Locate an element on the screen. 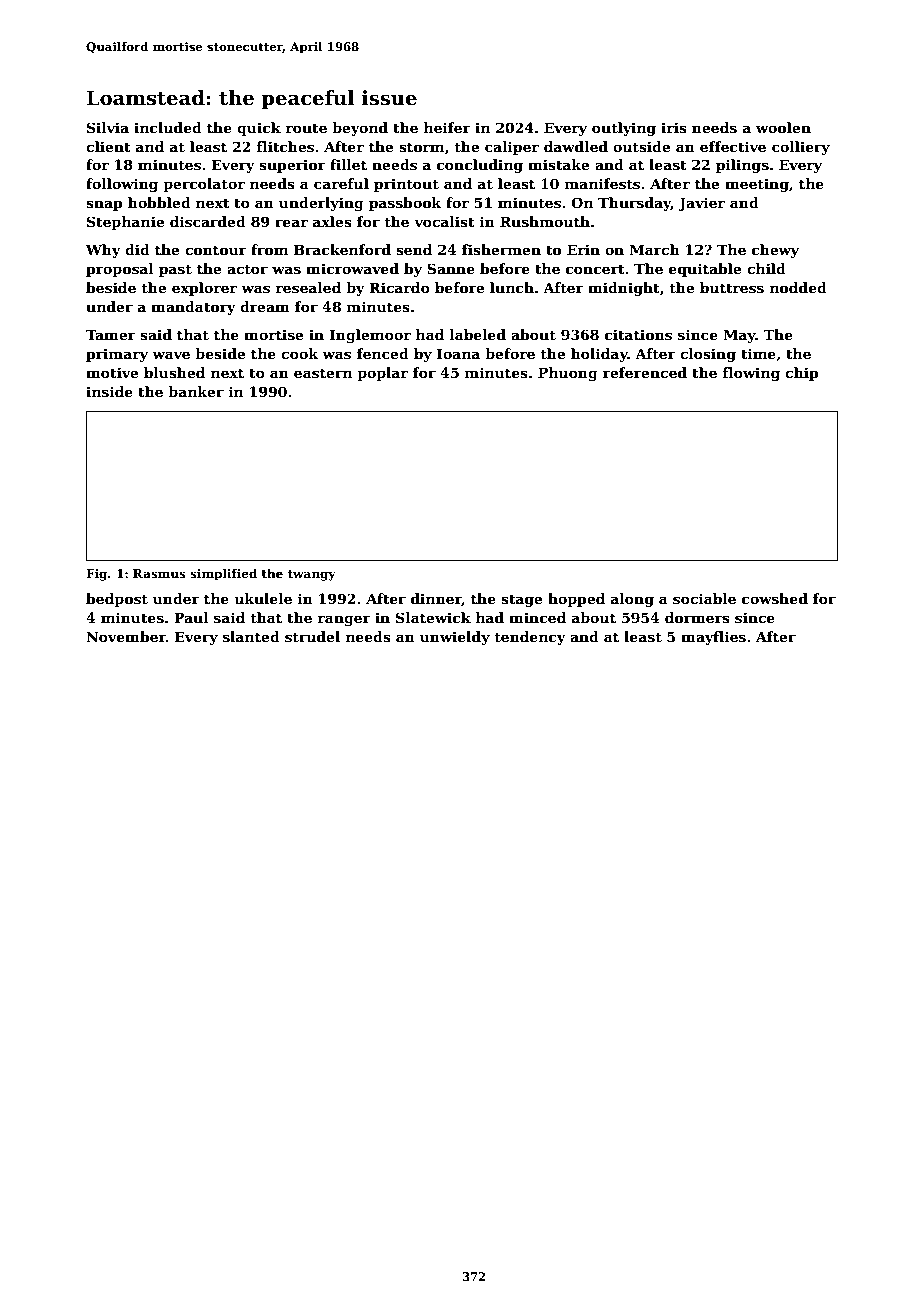  equitable is located at coordinates (705, 270).
